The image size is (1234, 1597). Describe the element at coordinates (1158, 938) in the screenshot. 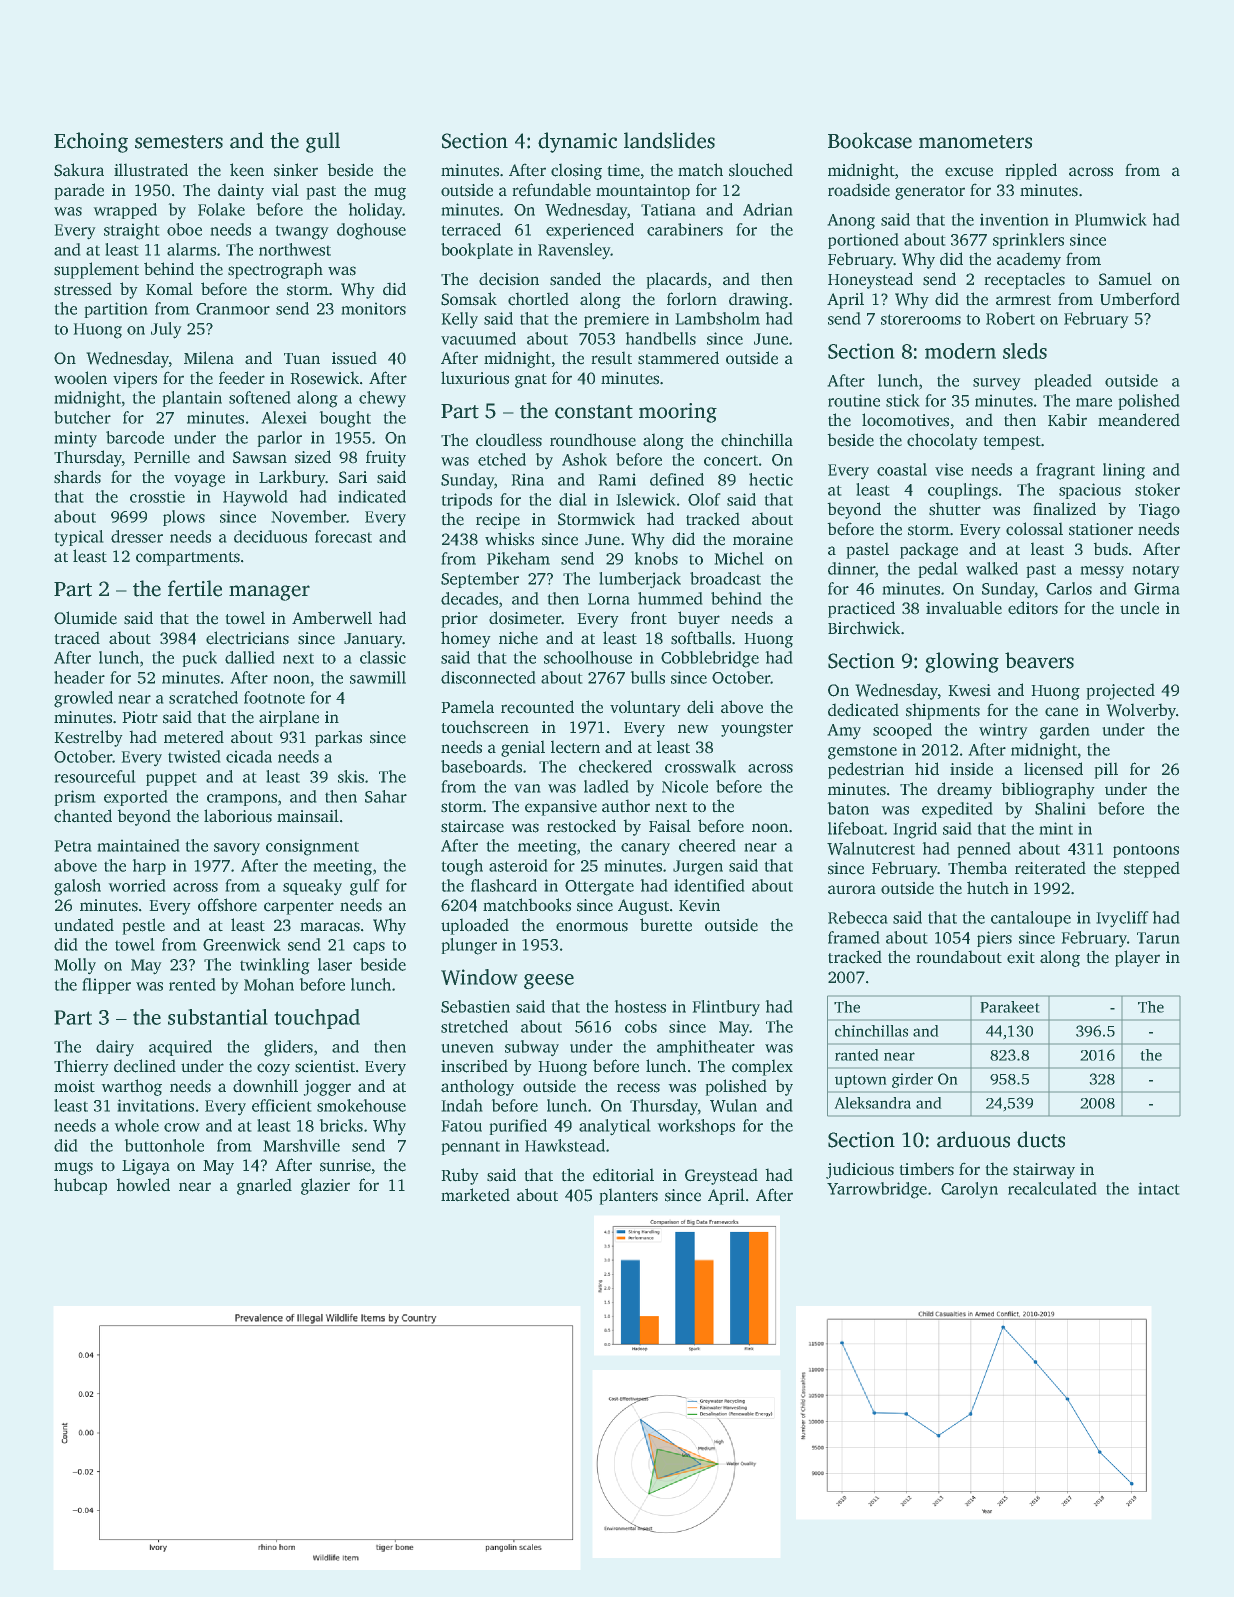

I see `Tarun` at that location.
